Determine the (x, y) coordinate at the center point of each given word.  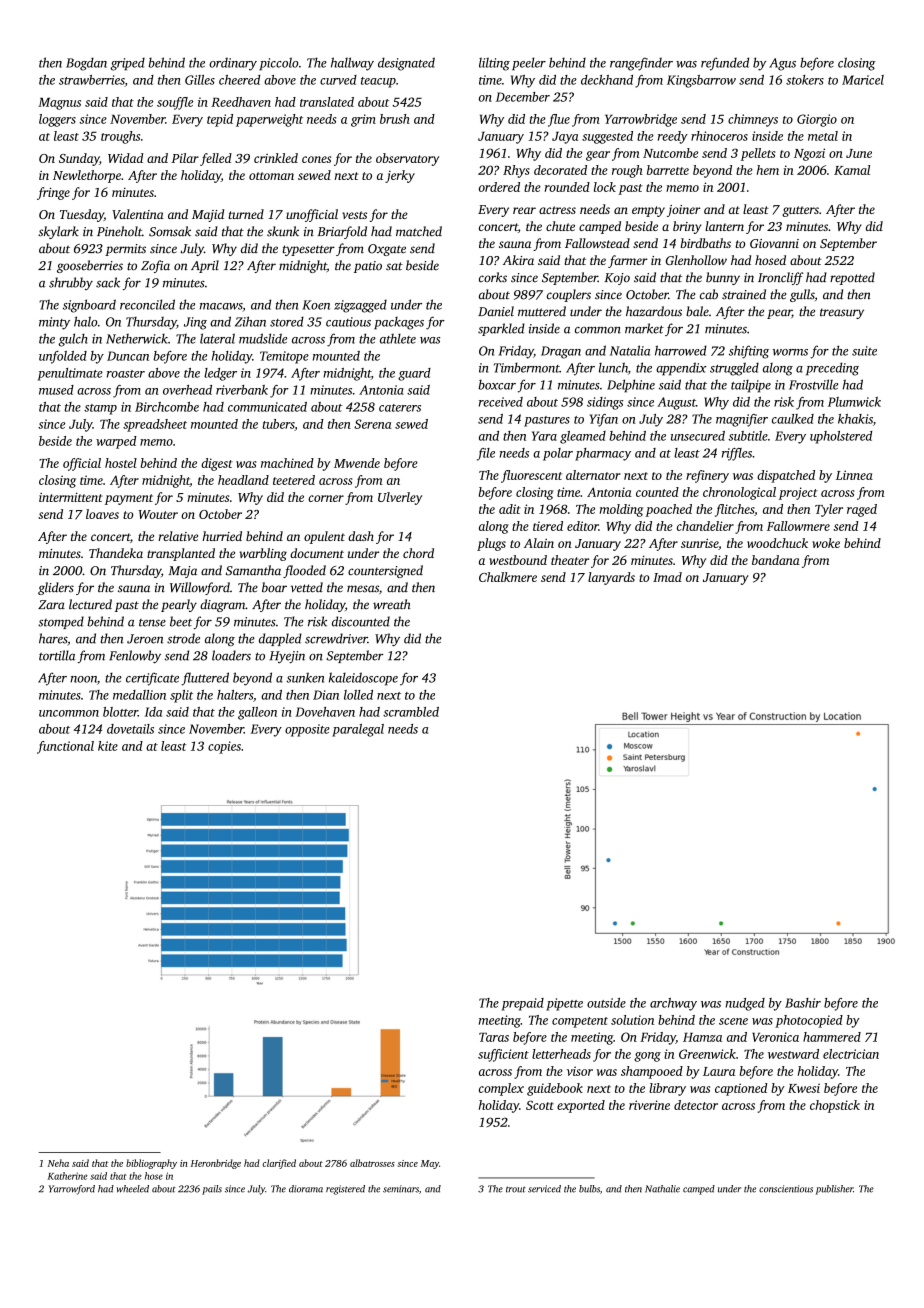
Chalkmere (508, 577)
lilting (494, 64)
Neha (58, 1163)
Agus (782, 64)
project (798, 493)
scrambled (411, 712)
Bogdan (86, 64)
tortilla (57, 655)
